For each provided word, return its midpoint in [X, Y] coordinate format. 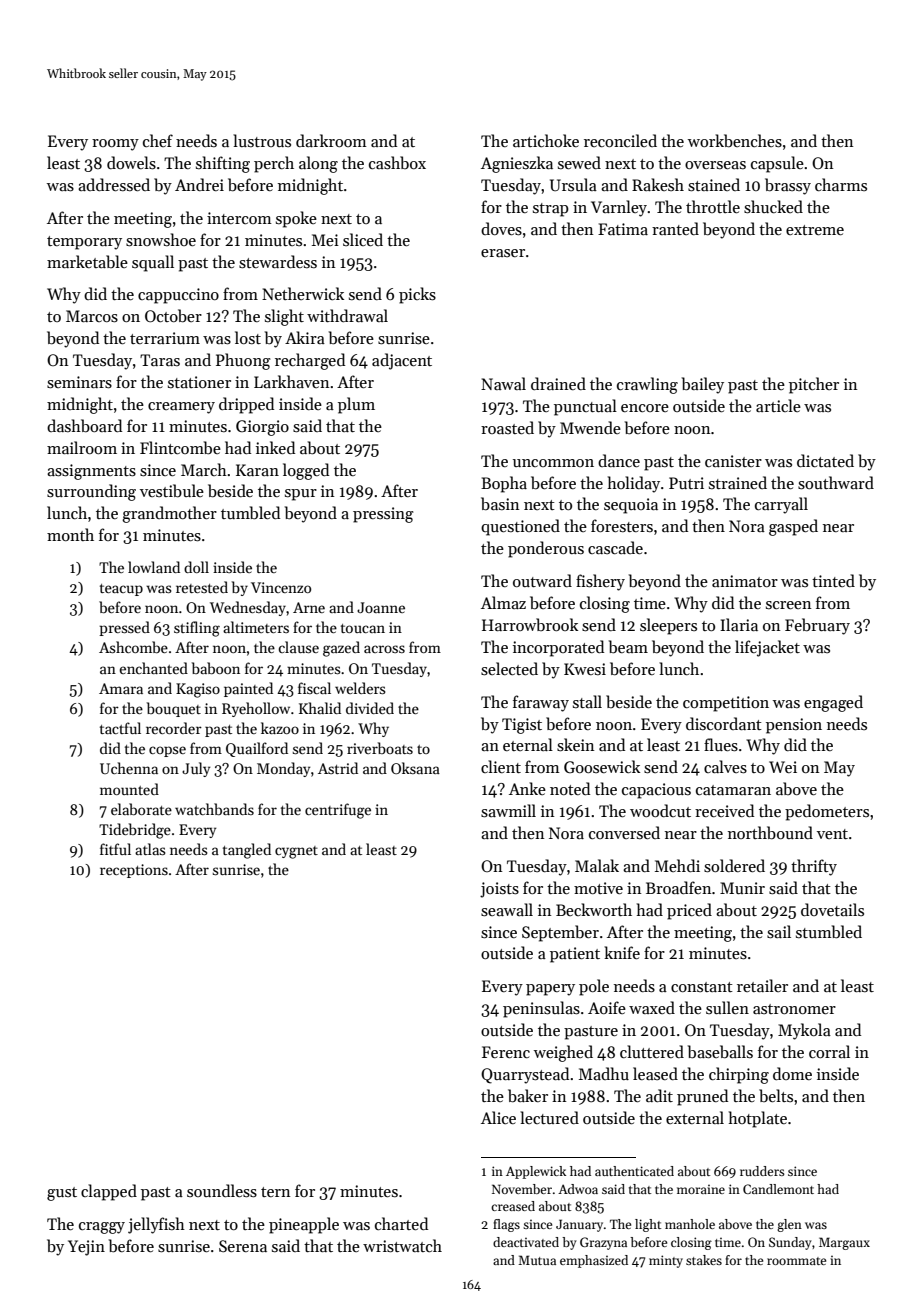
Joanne [381, 607]
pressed [124, 628]
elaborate [141, 809]
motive [598, 888]
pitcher [814, 385]
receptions [134, 871]
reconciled [620, 140]
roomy [115, 145]
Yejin [86, 1248]
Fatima [623, 229]
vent [832, 834]
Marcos [92, 316]
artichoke [546, 140]
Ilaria [739, 624]
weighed [563, 1053]
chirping [739, 1075]
